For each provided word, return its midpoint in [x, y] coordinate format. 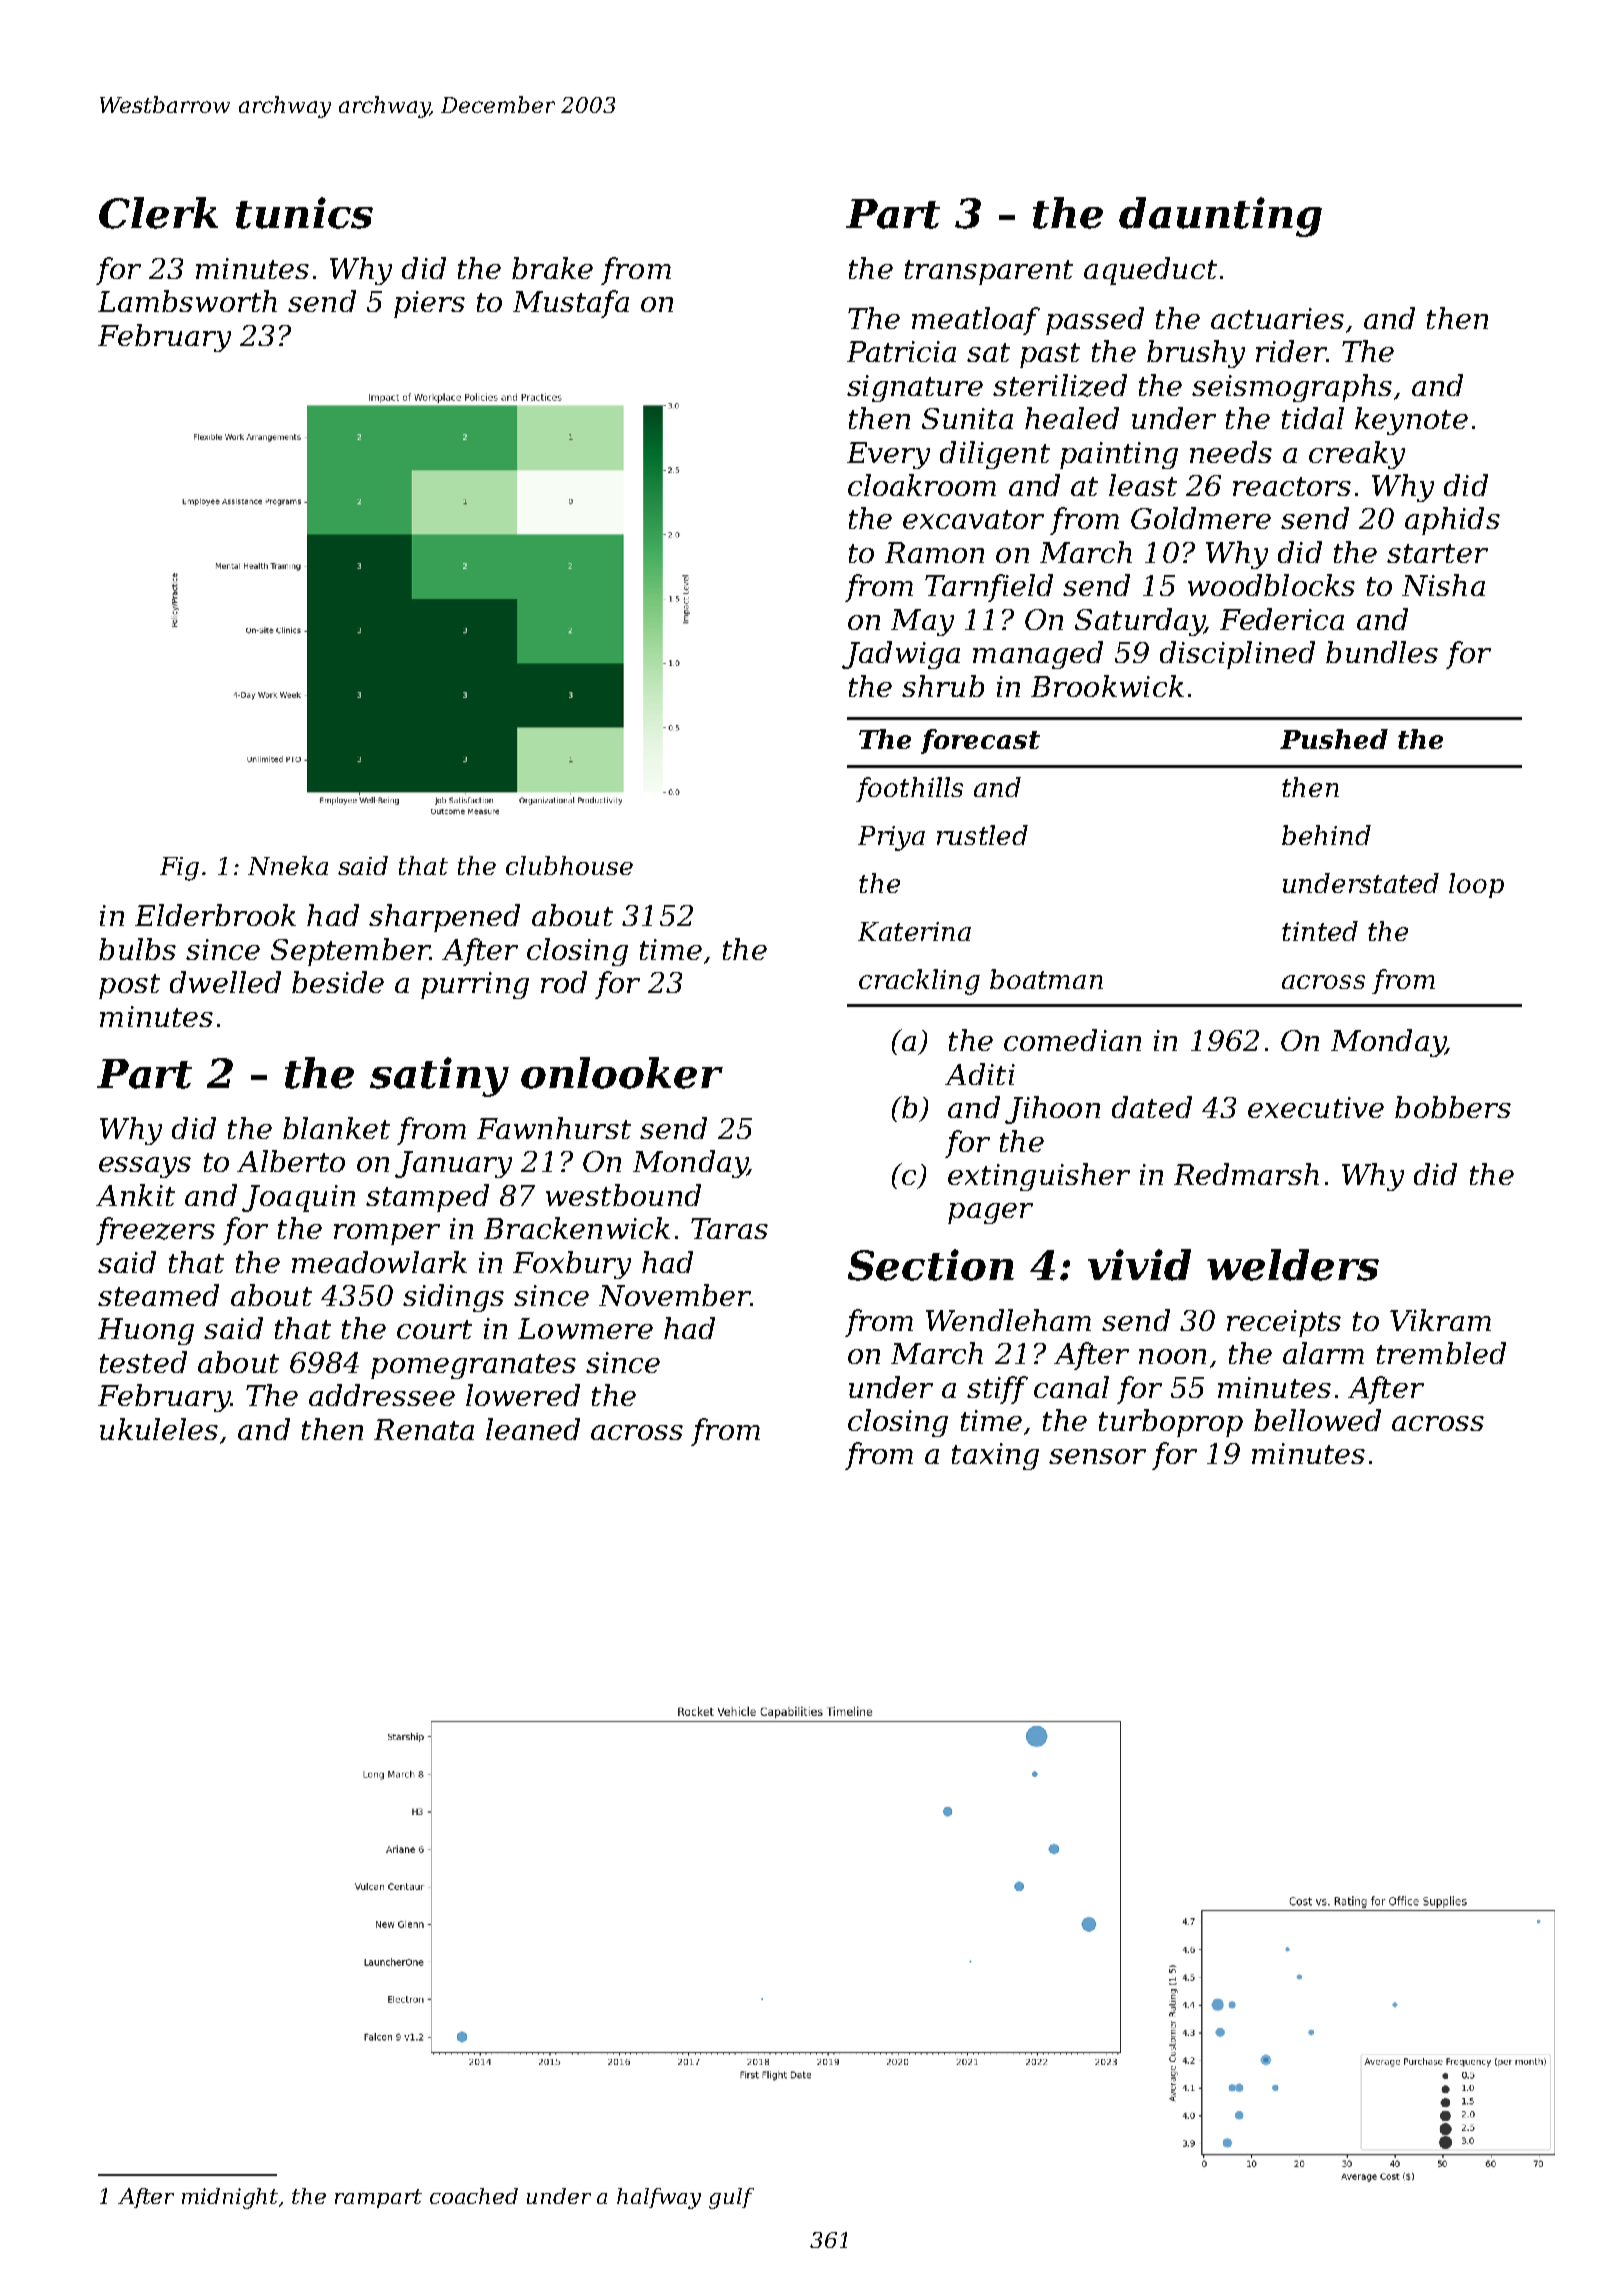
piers [429, 304]
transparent [989, 272]
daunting [1220, 217]
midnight [230, 2198]
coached [474, 2196]
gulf [731, 2198]
